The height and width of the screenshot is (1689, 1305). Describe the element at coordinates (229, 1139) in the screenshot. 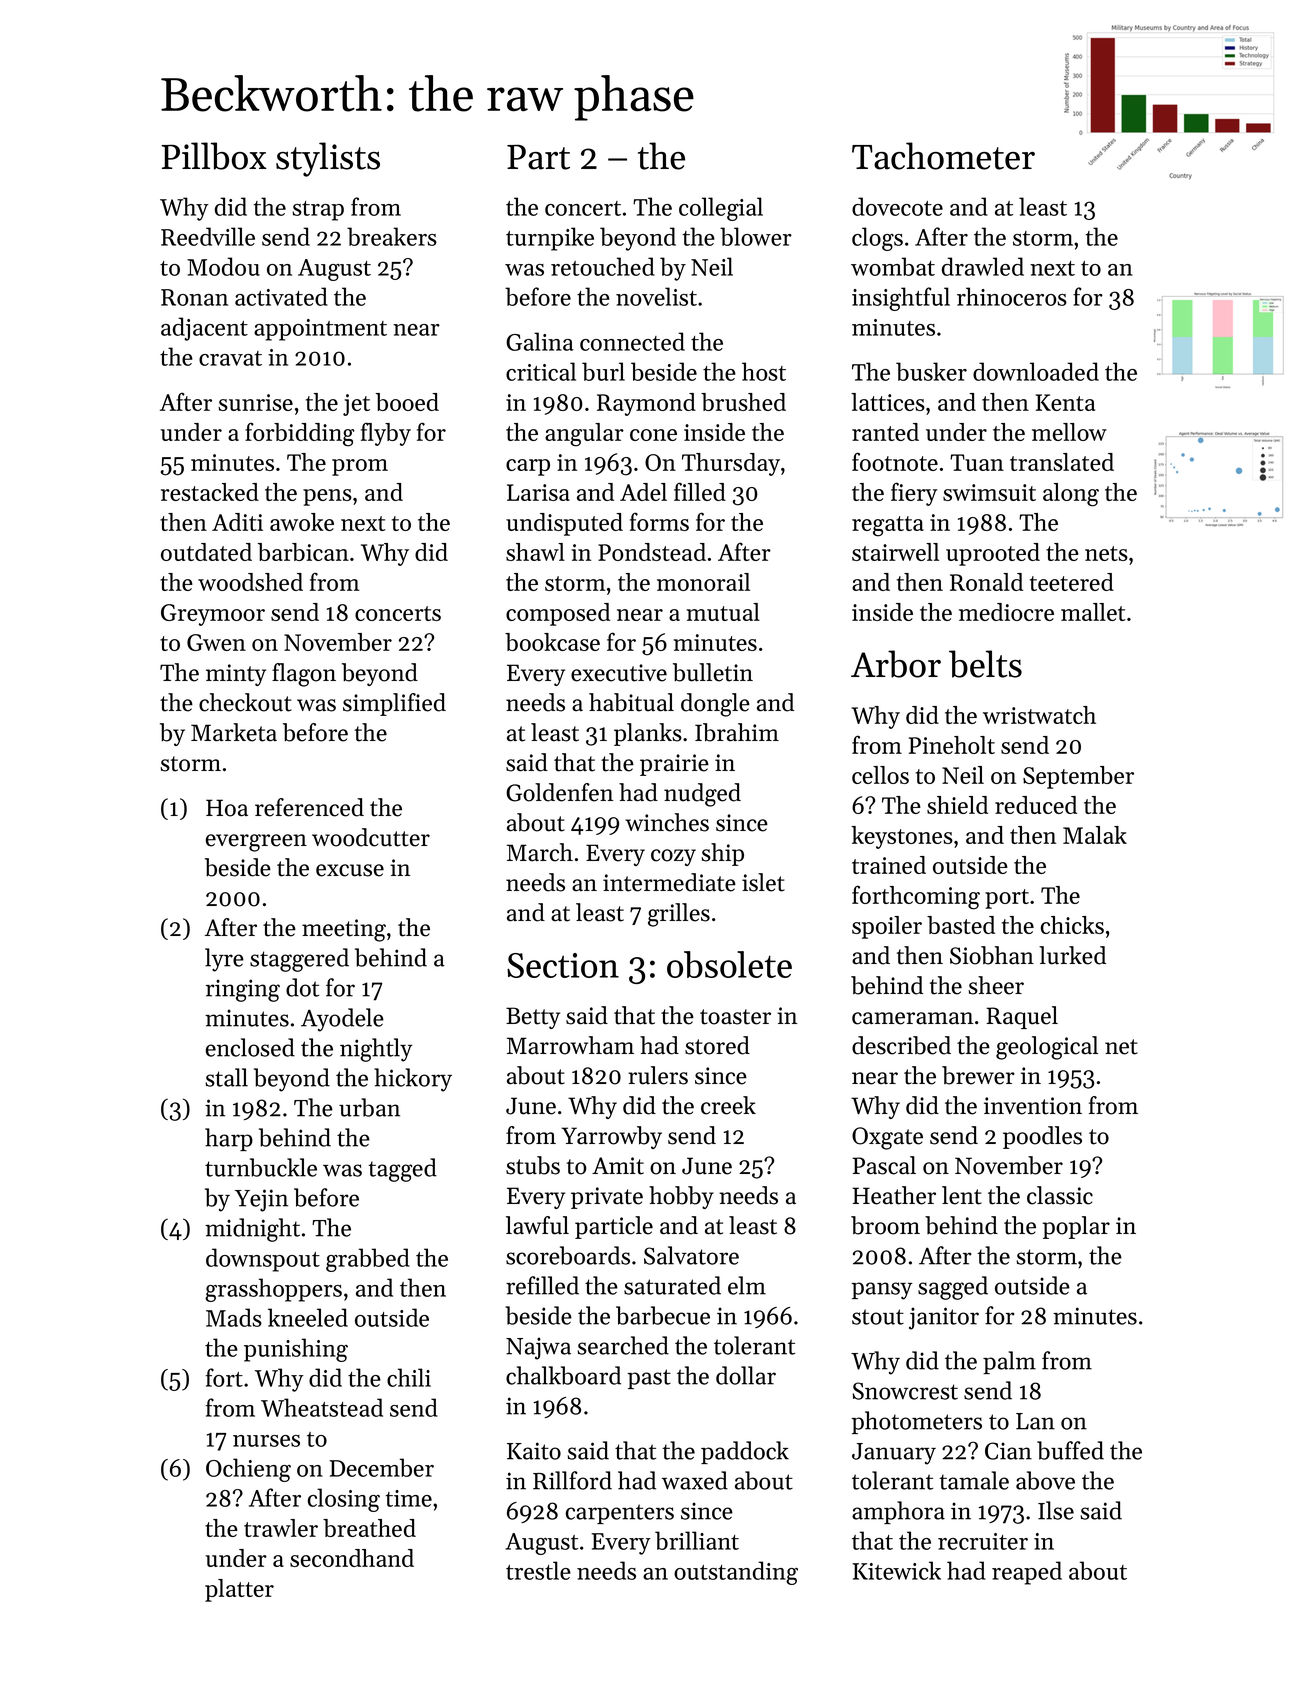

I see `harp` at that location.
